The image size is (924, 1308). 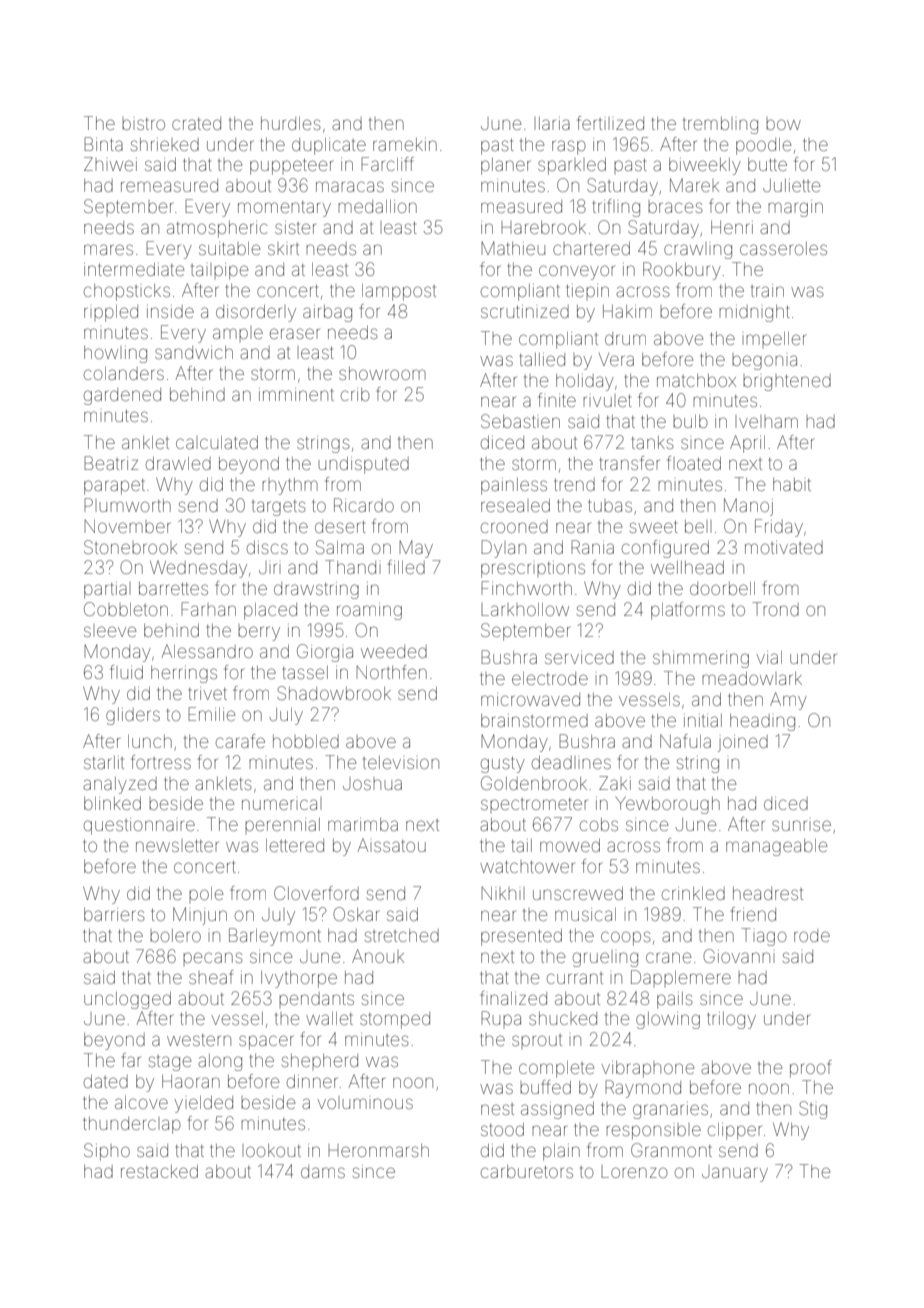 What do you see at coordinates (161, 762) in the document?
I see `fortress` at bounding box center [161, 762].
